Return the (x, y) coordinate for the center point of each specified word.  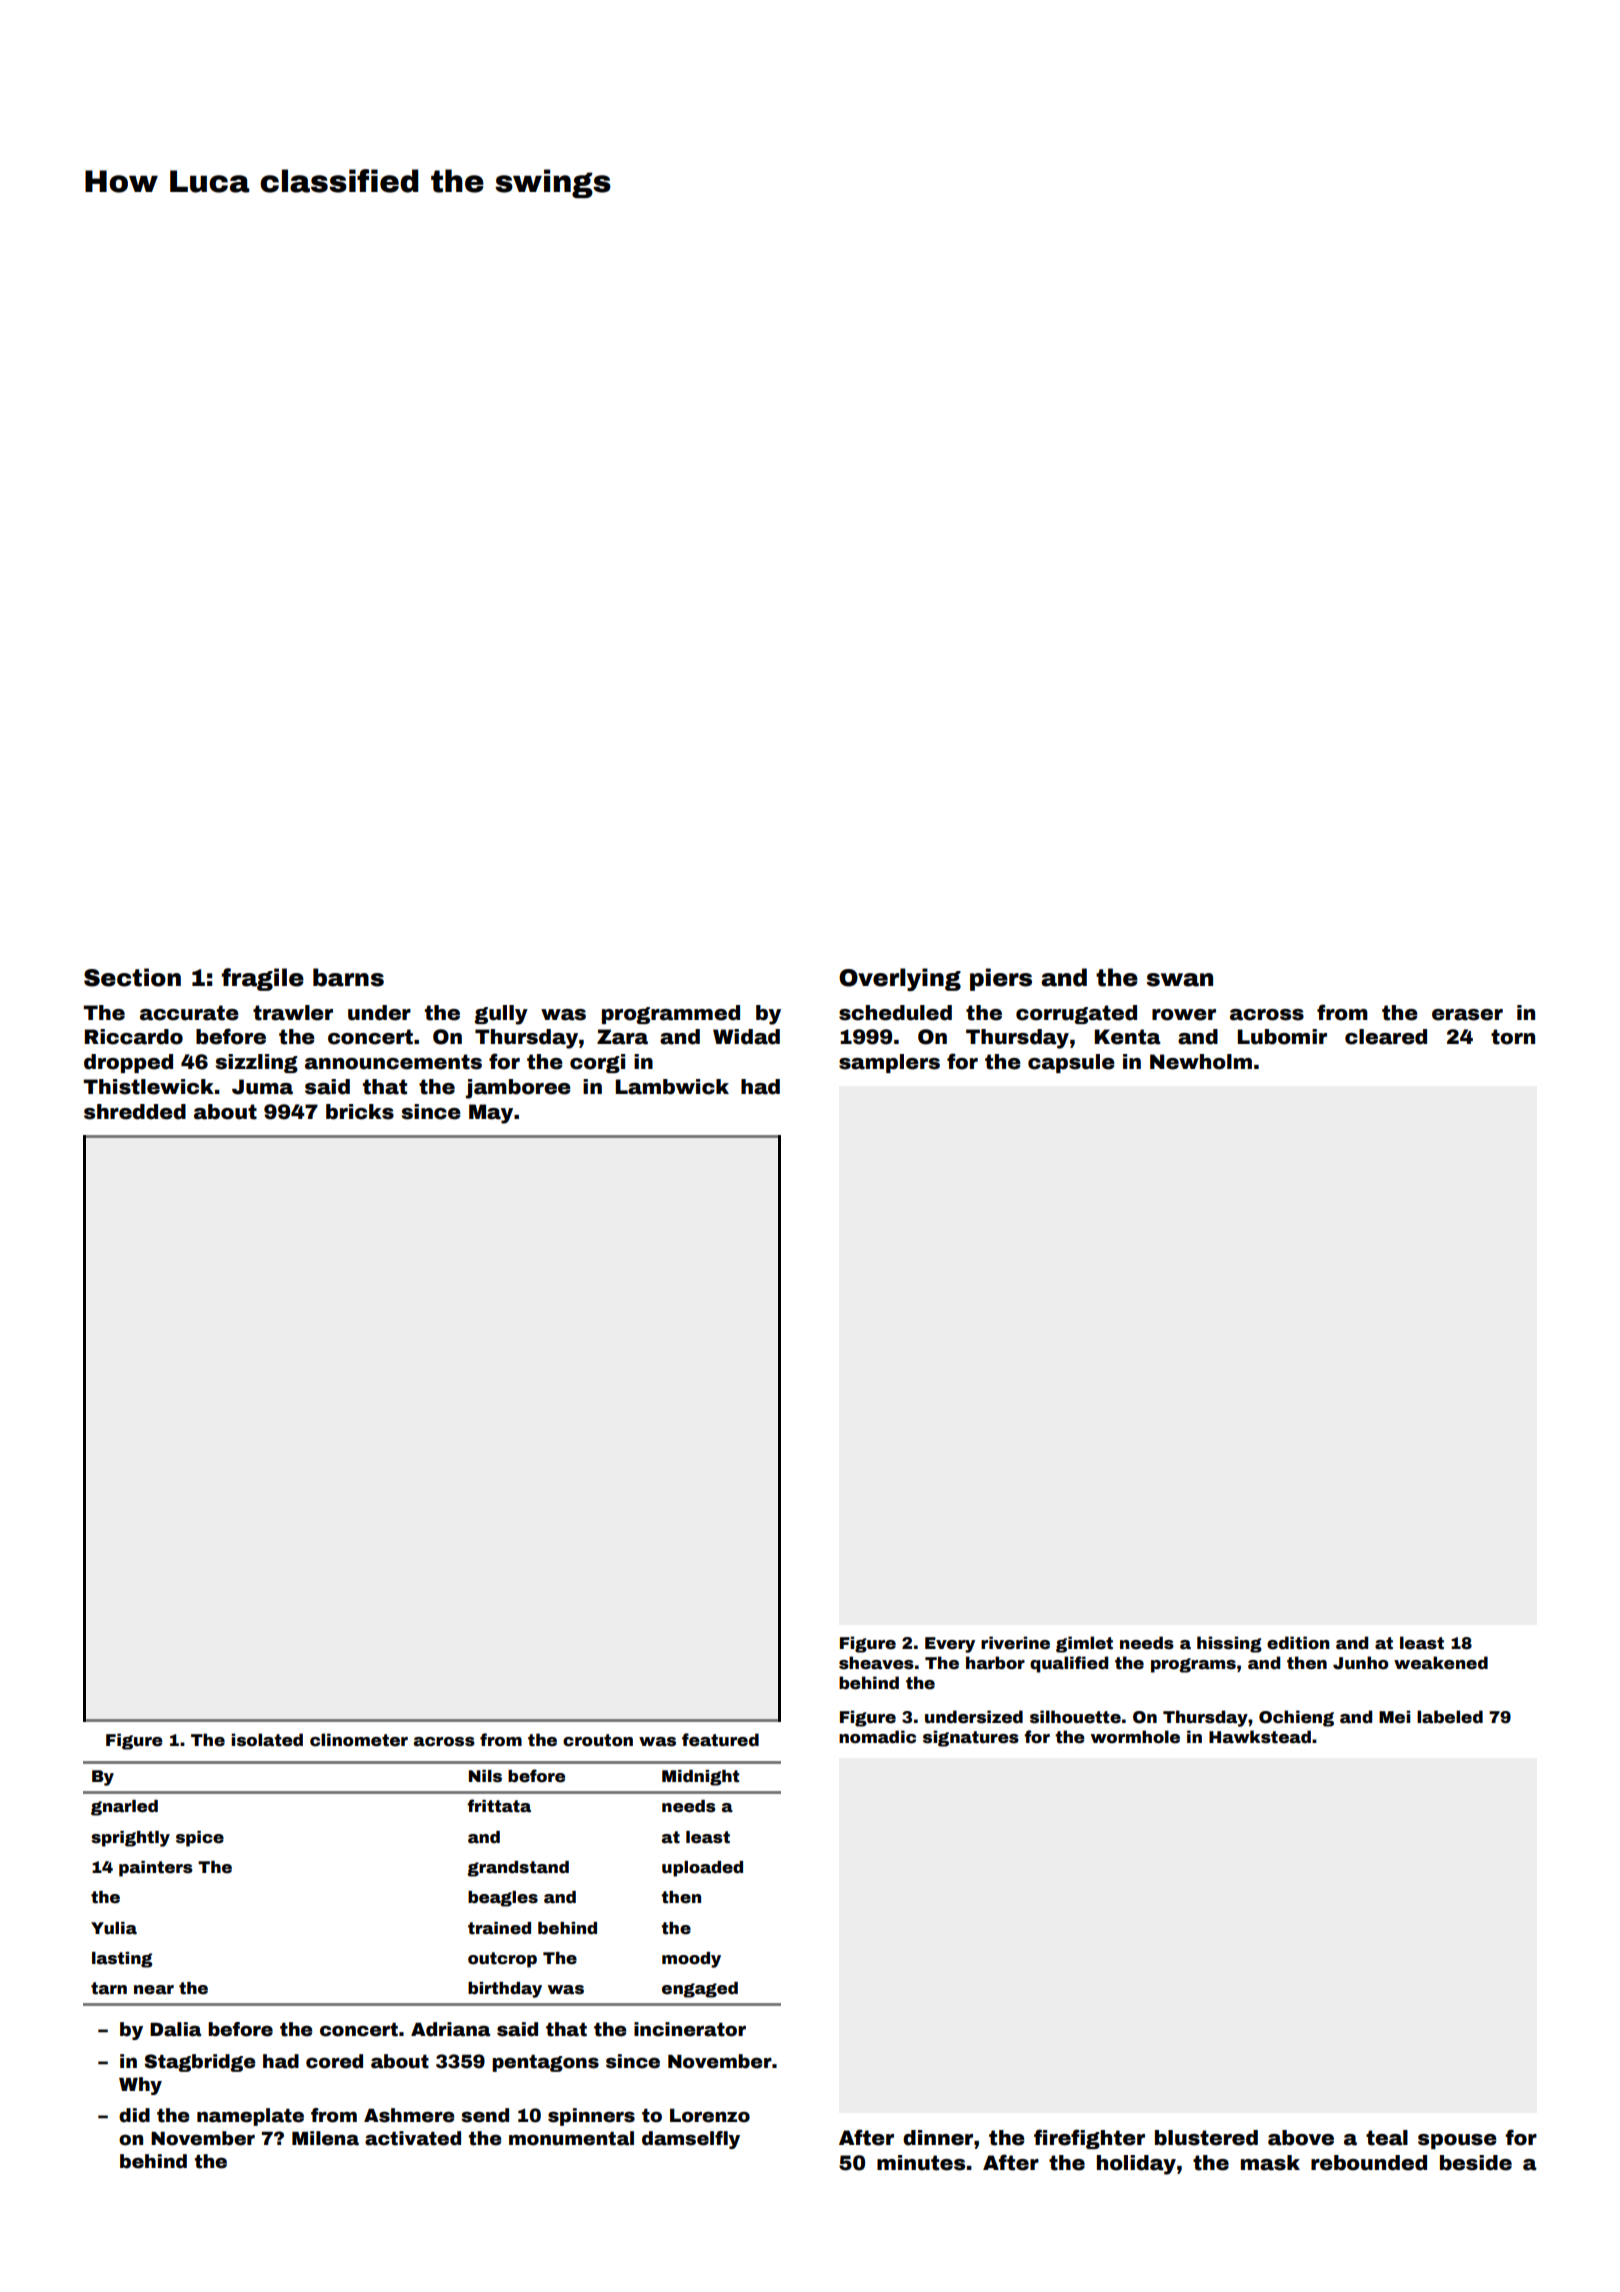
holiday (1136, 2165)
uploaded (702, 1869)
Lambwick (672, 1087)
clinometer (359, 1740)
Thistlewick (148, 1087)
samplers (889, 1063)
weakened (1441, 1663)
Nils (485, 1776)
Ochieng (1296, 1718)
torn (1513, 1037)
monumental (571, 2138)
